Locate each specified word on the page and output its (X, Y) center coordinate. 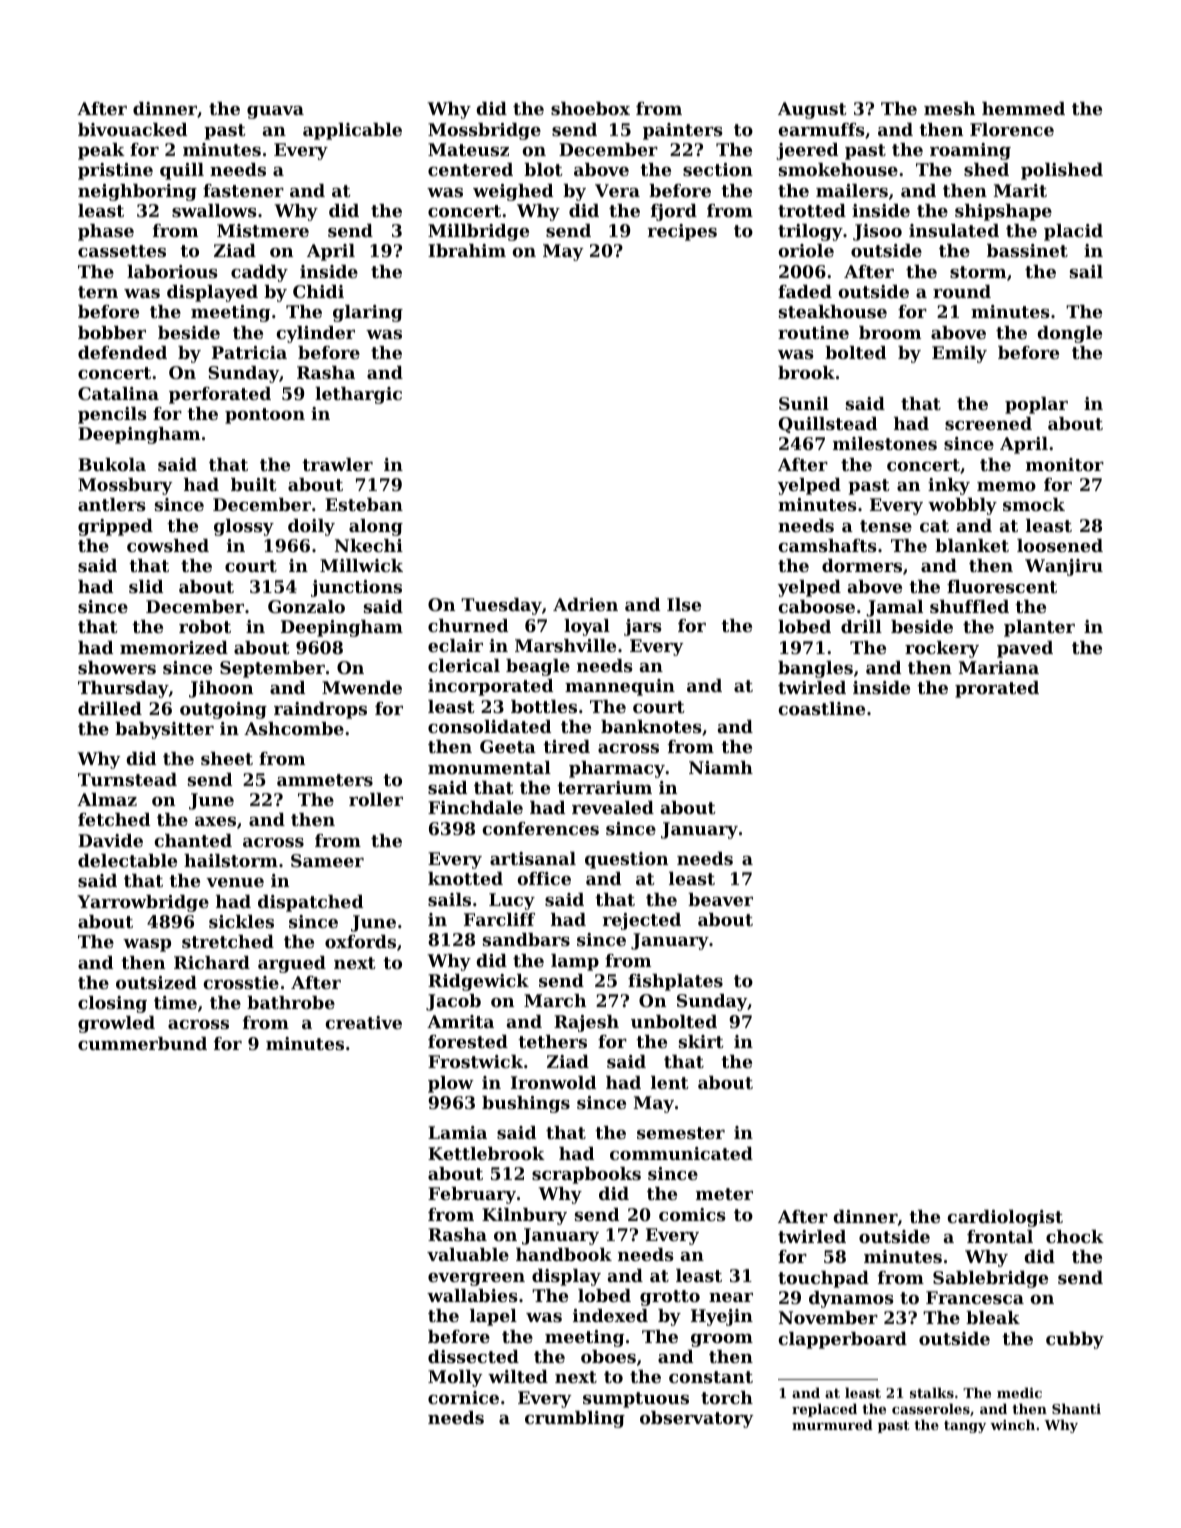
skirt (701, 1041)
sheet (227, 758)
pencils (112, 415)
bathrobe (291, 1002)
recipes (682, 232)
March (555, 1000)
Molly (455, 1378)
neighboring (137, 192)
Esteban (364, 504)
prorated (997, 689)
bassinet (1027, 250)
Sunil (804, 403)
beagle (538, 667)
